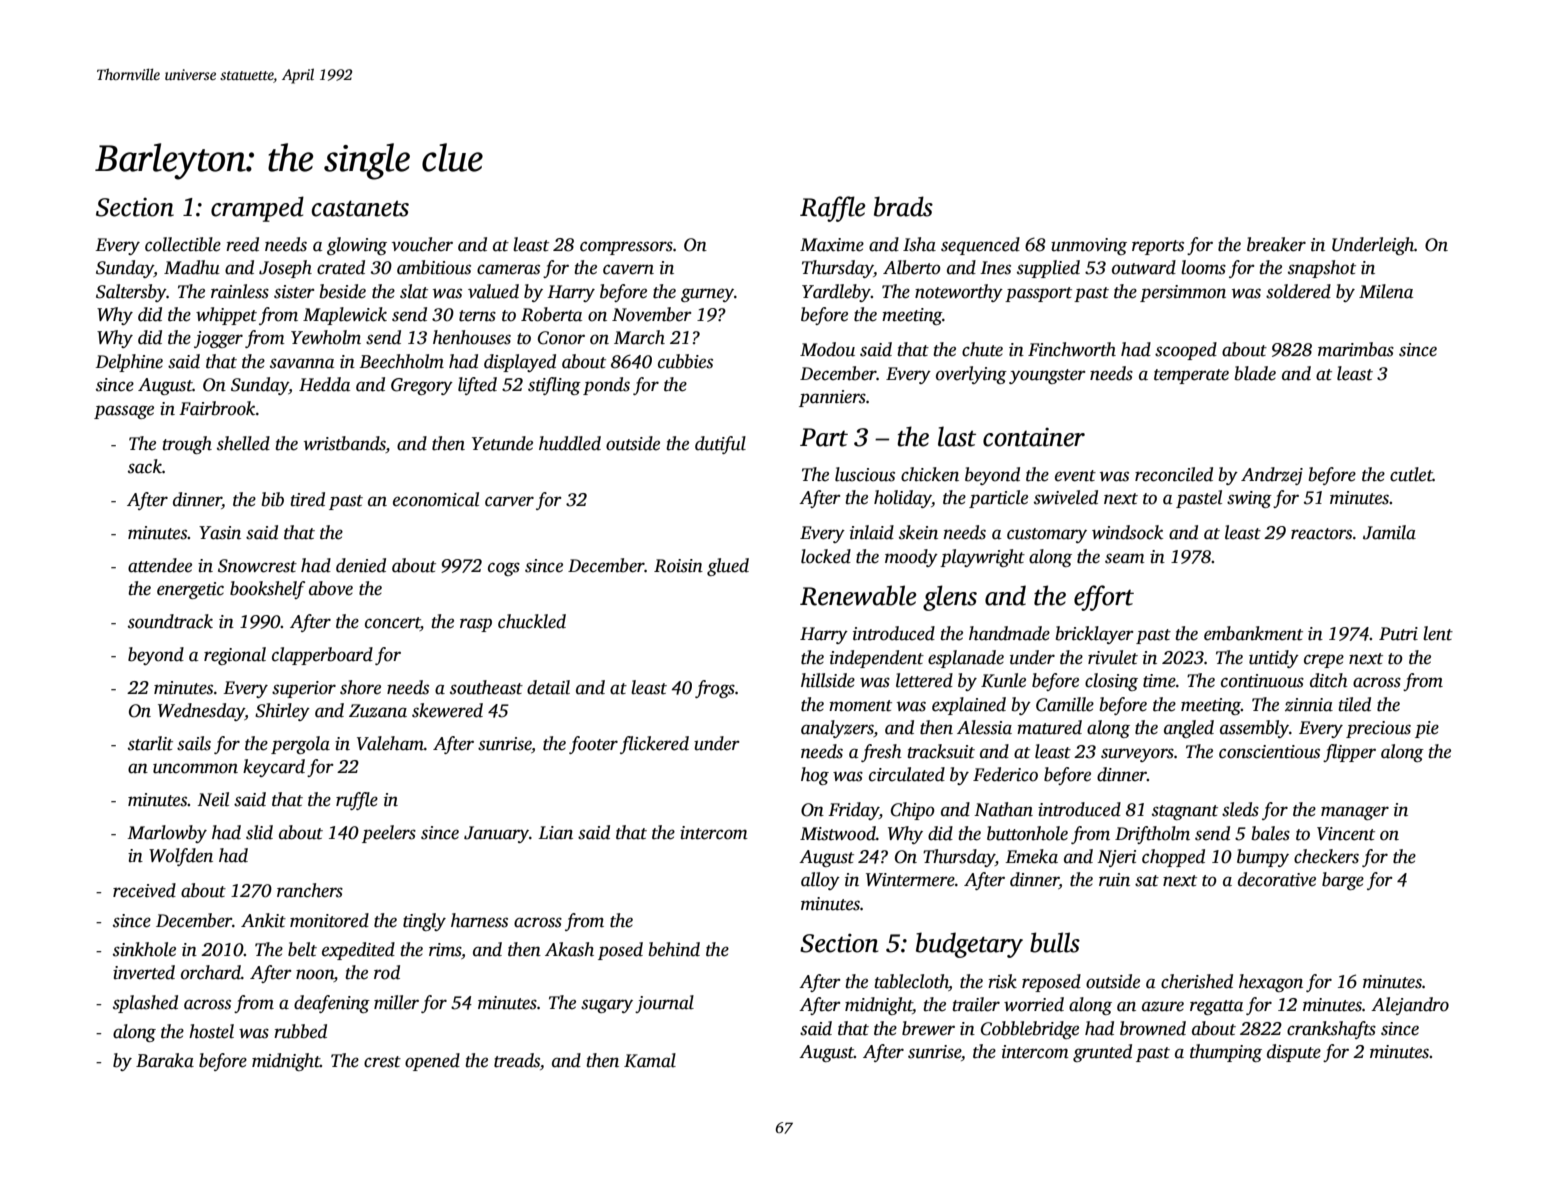 The image size is (1551, 1198). Describe the element at coordinates (144, 972) in the document. I see `inverted` at that location.
